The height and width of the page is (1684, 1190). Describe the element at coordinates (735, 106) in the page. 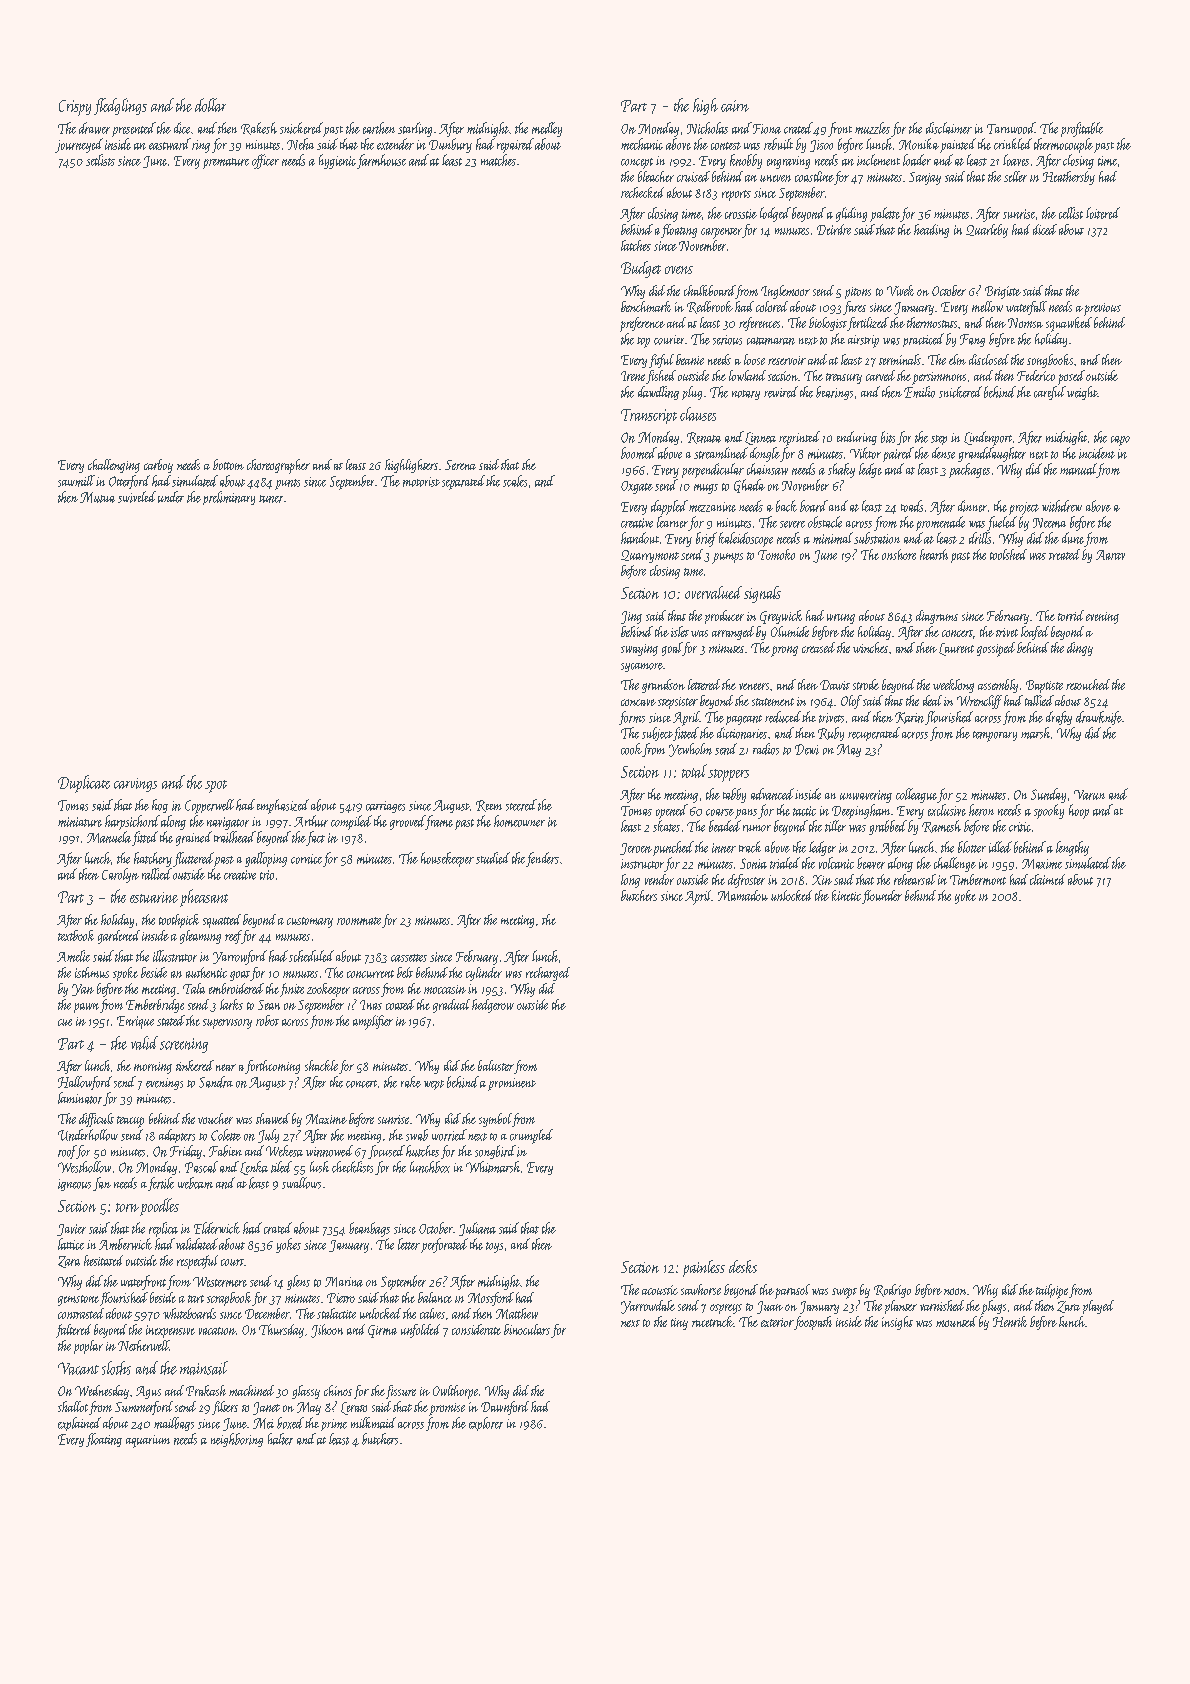

I see `cairn` at that location.
